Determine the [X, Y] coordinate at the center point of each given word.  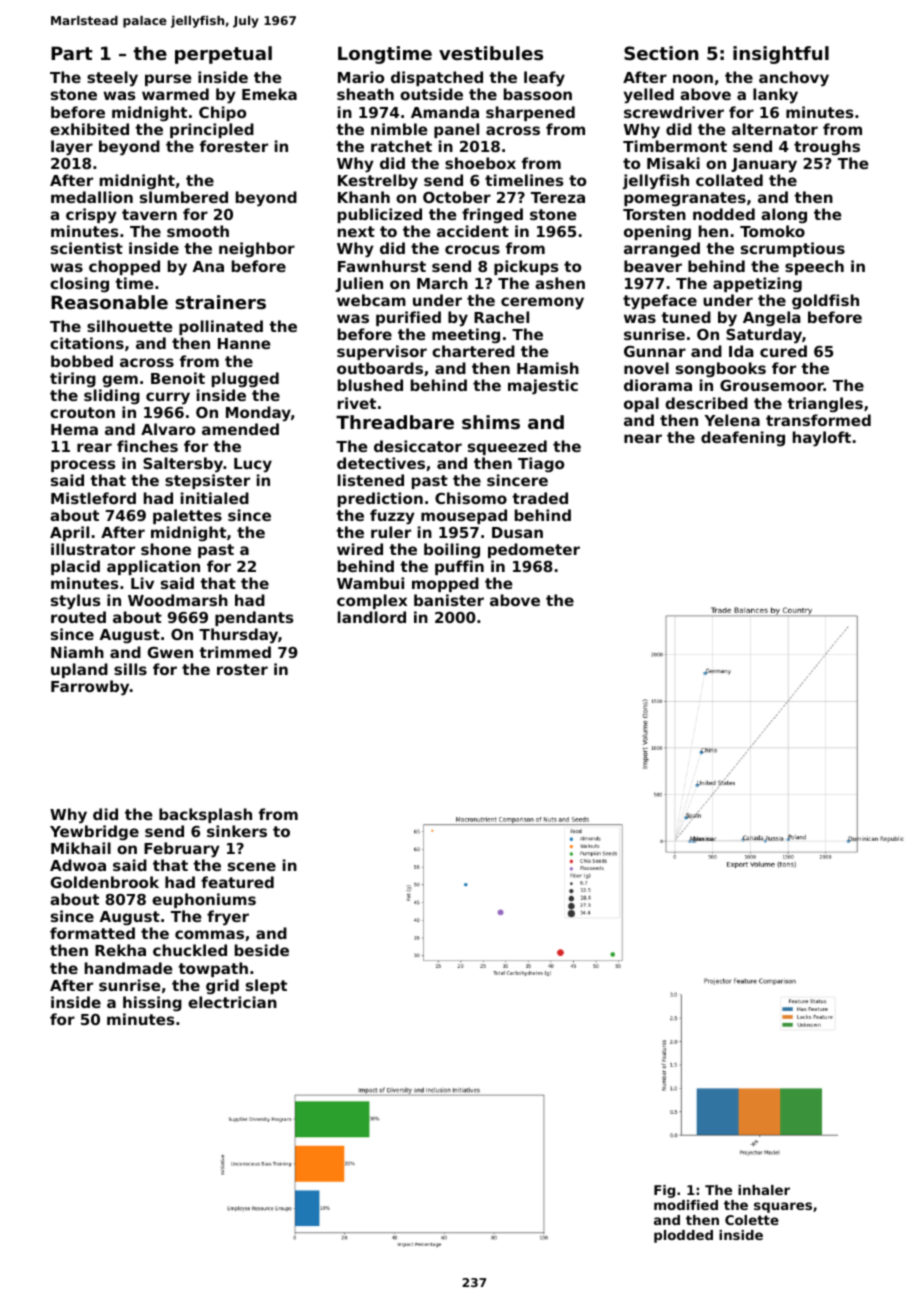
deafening [743, 438]
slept [266, 986]
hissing [152, 1004]
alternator [775, 129]
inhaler [764, 1190]
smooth [198, 231]
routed [78, 617]
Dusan [517, 532]
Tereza [558, 197]
